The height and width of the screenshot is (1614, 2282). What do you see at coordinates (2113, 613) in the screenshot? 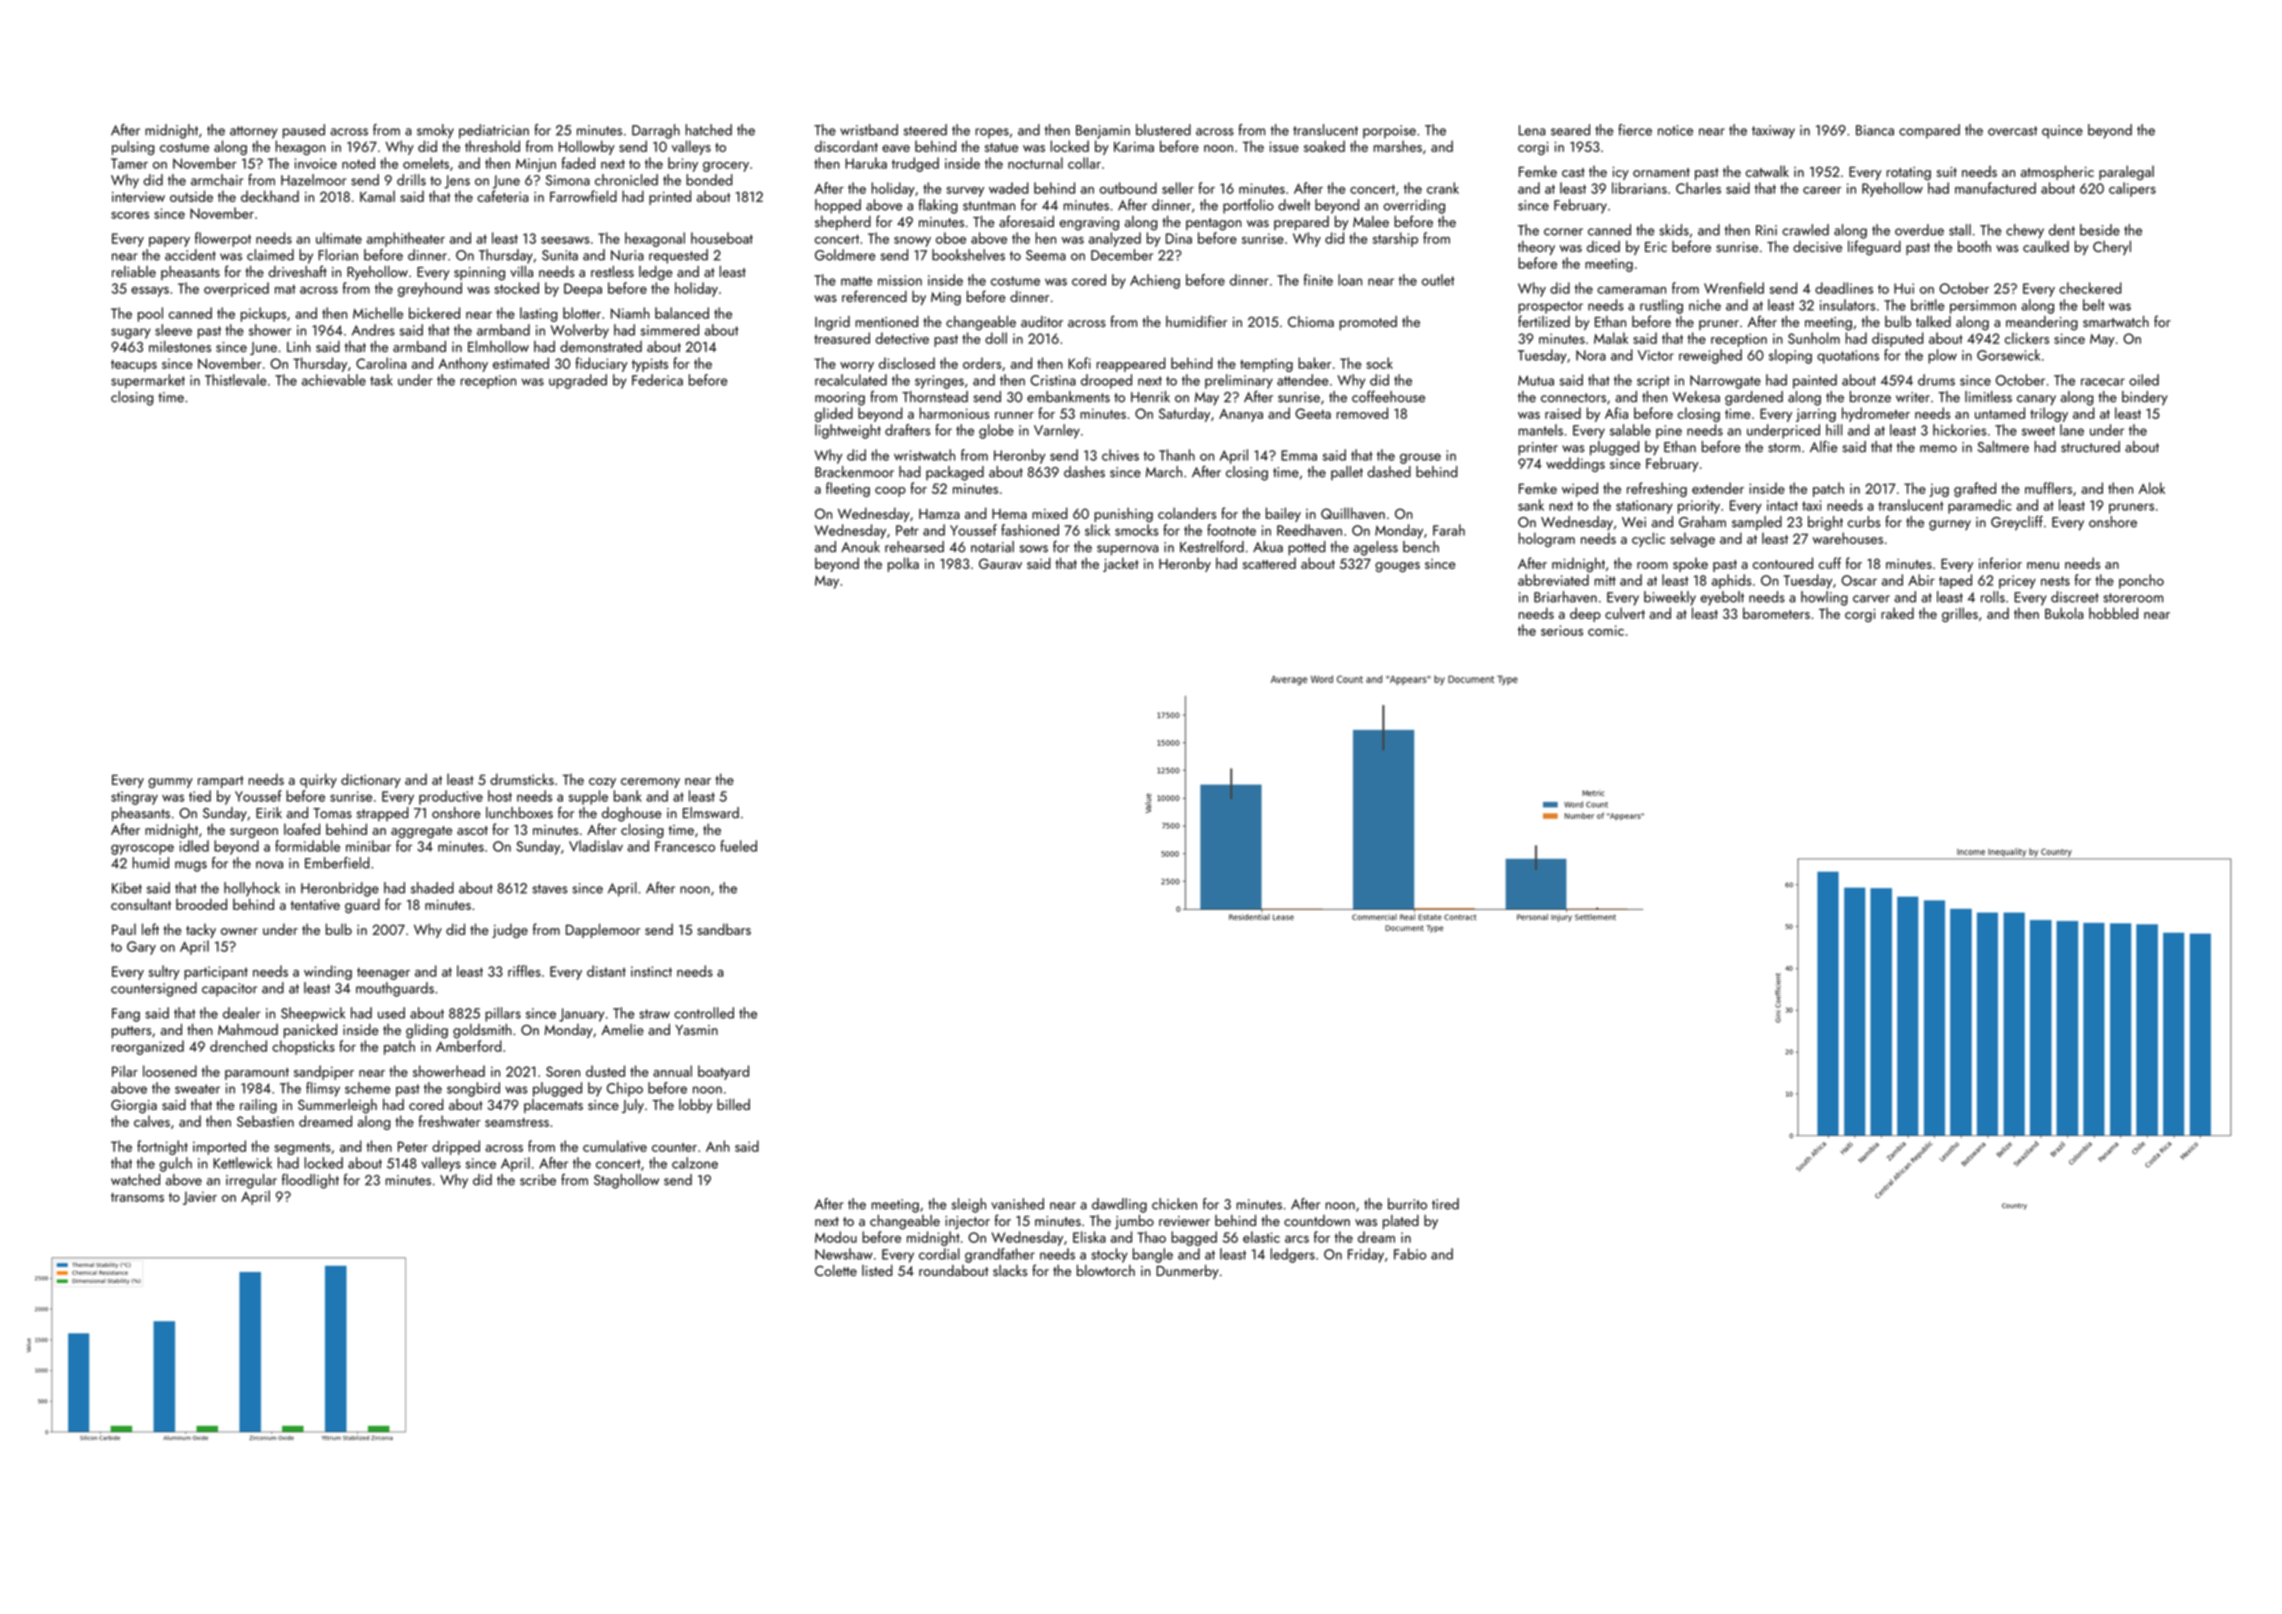
I see `hobbled` at bounding box center [2113, 613].
